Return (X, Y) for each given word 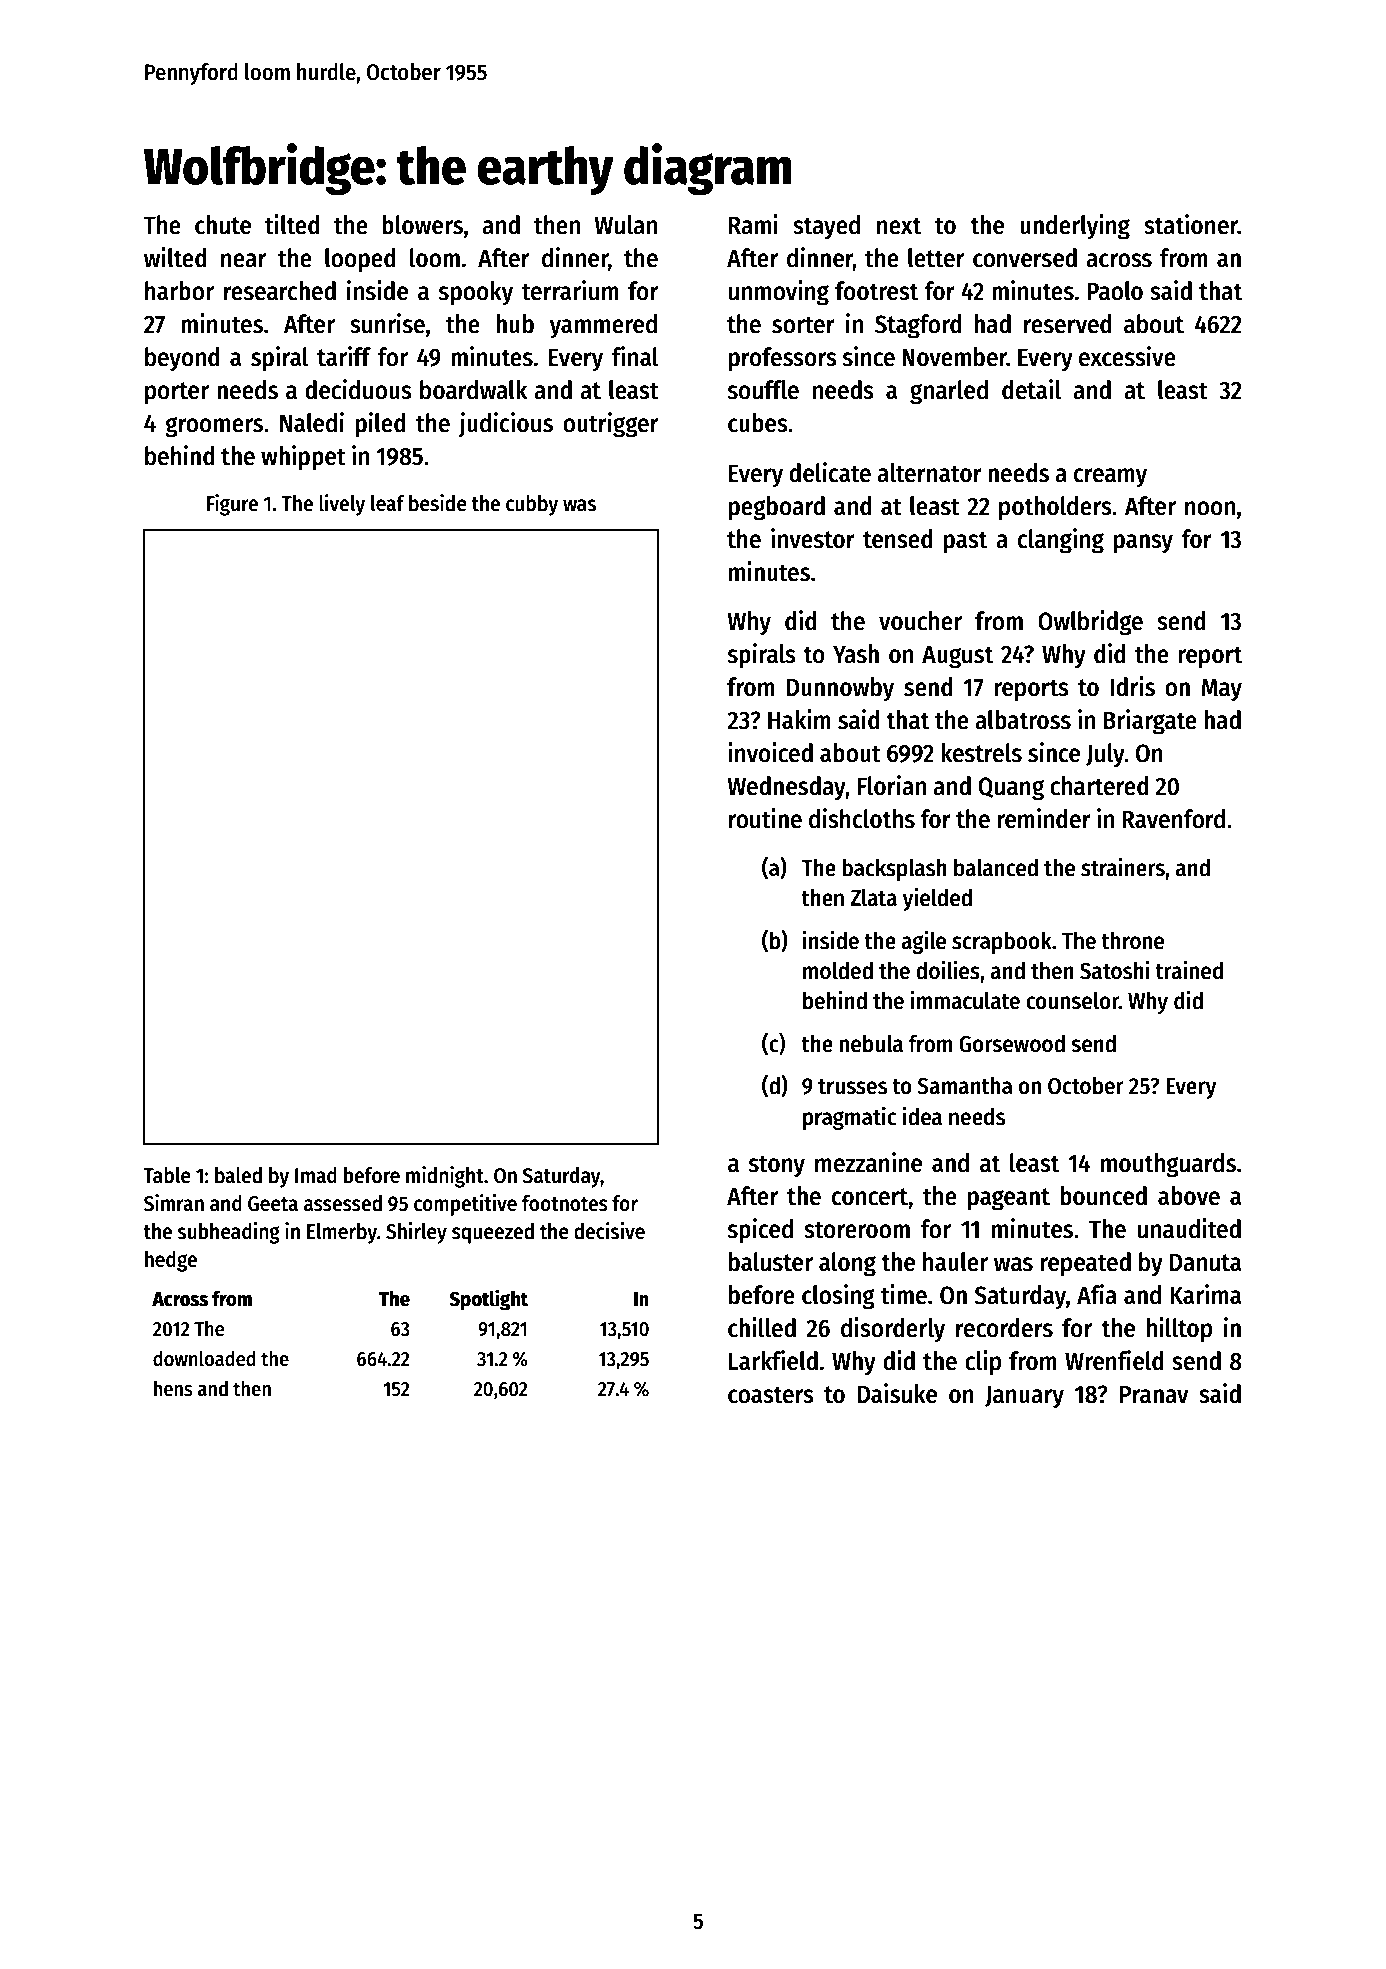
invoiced (770, 752)
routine (765, 818)
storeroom (857, 1230)
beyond (182, 359)
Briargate (1150, 722)
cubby (532, 505)
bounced (1103, 1196)
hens (173, 1388)
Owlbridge (1090, 623)
